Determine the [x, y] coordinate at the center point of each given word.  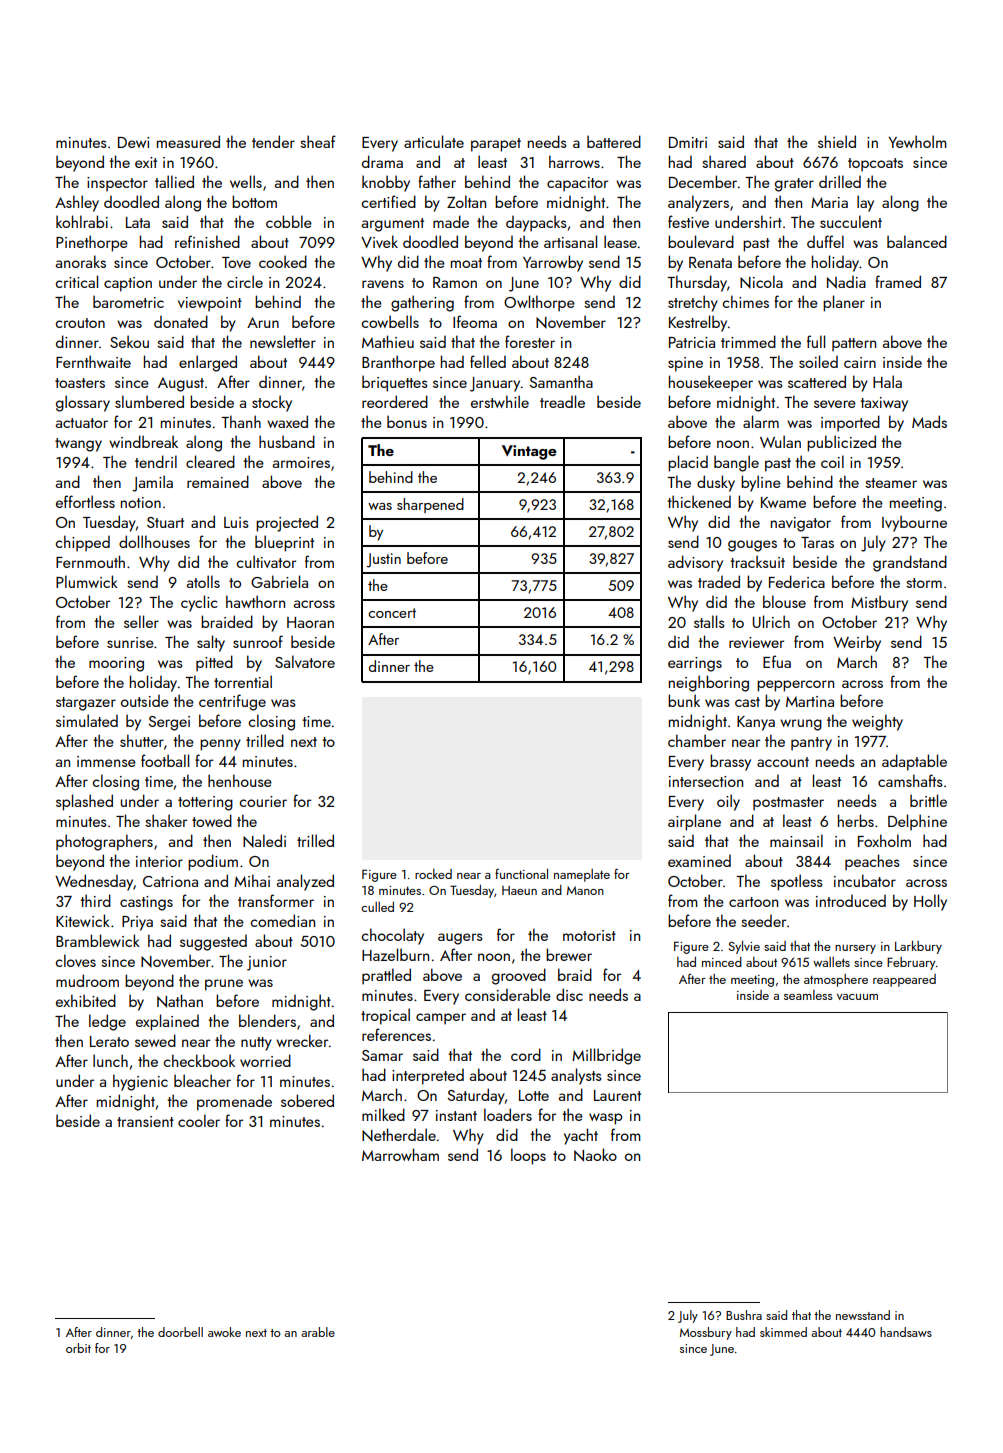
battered [614, 141]
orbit [78, 1348]
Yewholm [917, 141]
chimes [745, 301]
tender [273, 141]
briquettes [395, 383]
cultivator [266, 561]
